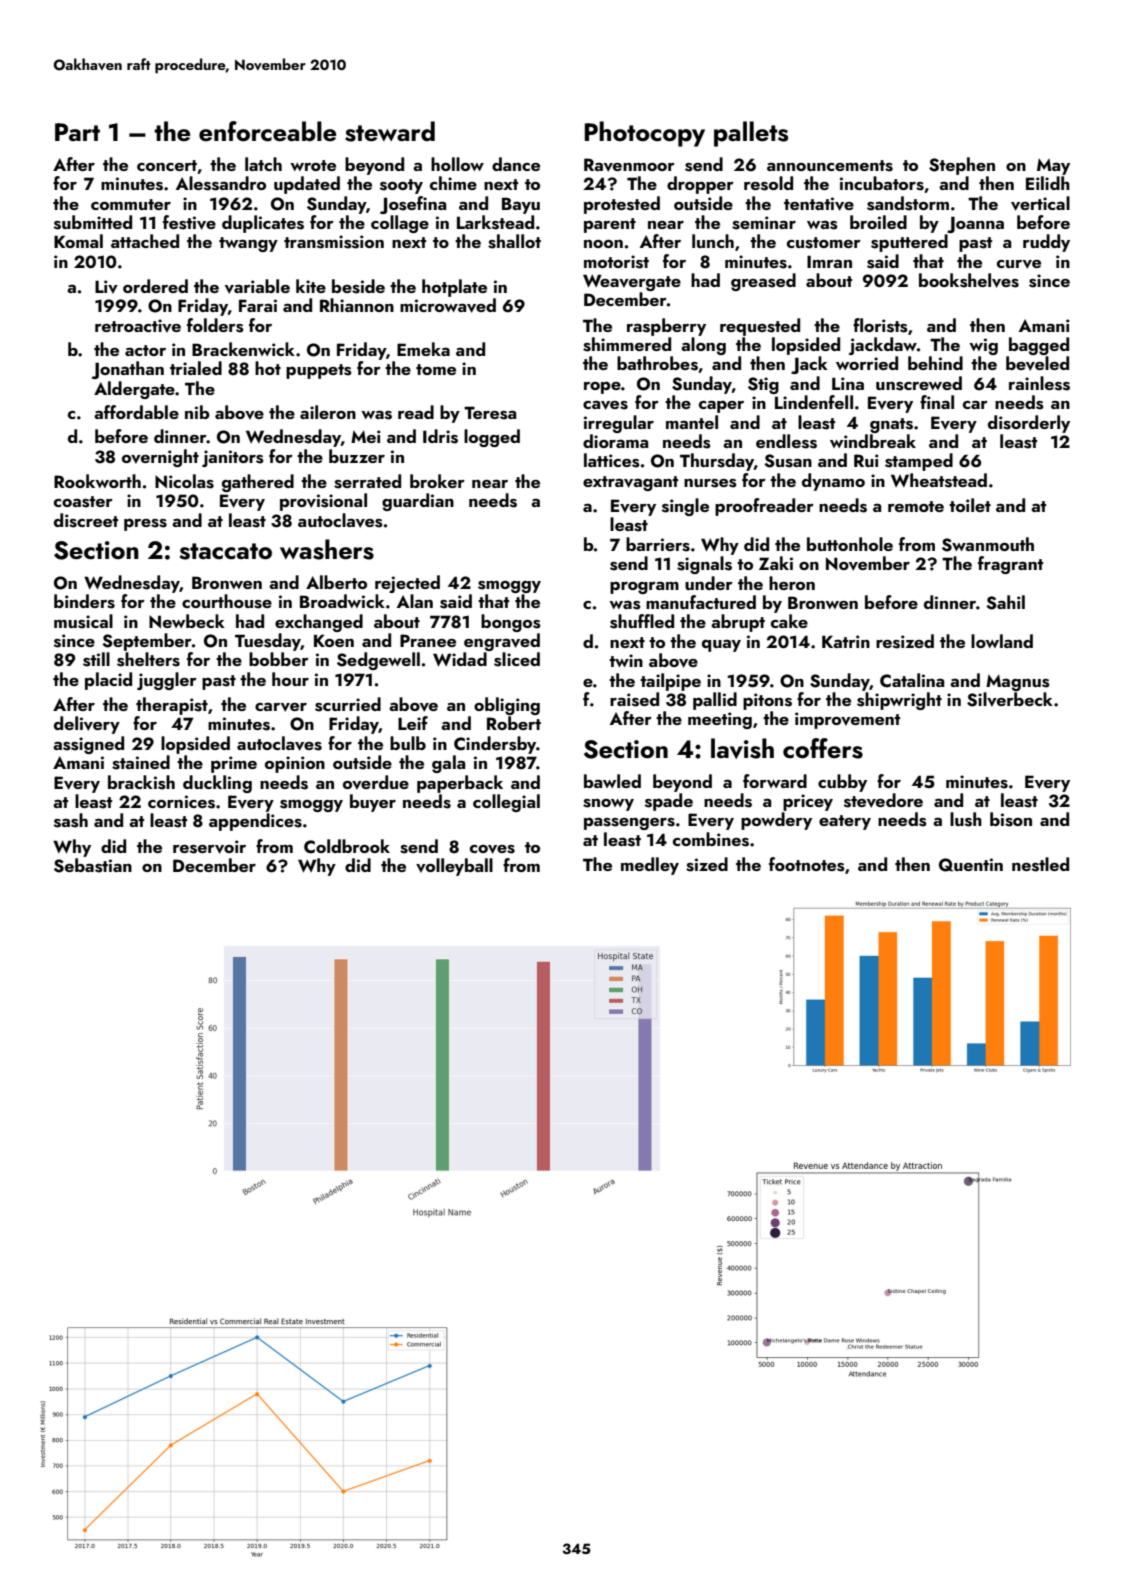 Image resolution: width=1124 pixels, height=1590 pixels. Describe the element at coordinates (751, 134) in the image. I see `pallets` at that location.
